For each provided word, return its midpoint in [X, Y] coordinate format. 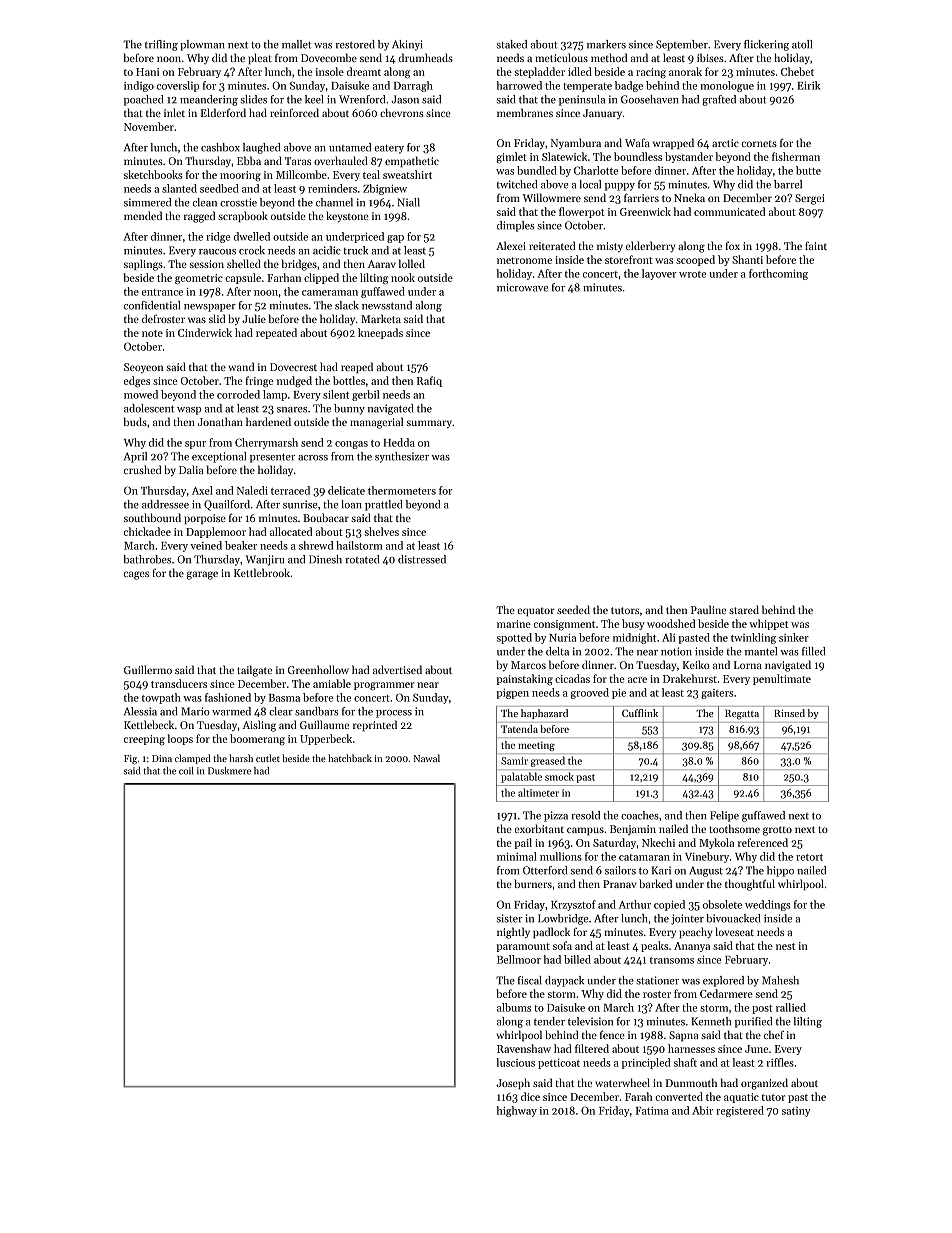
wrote [692, 274]
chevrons [402, 112]
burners [533, 883]
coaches [640, 815]
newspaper [210, 308]
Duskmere [229, 771]
